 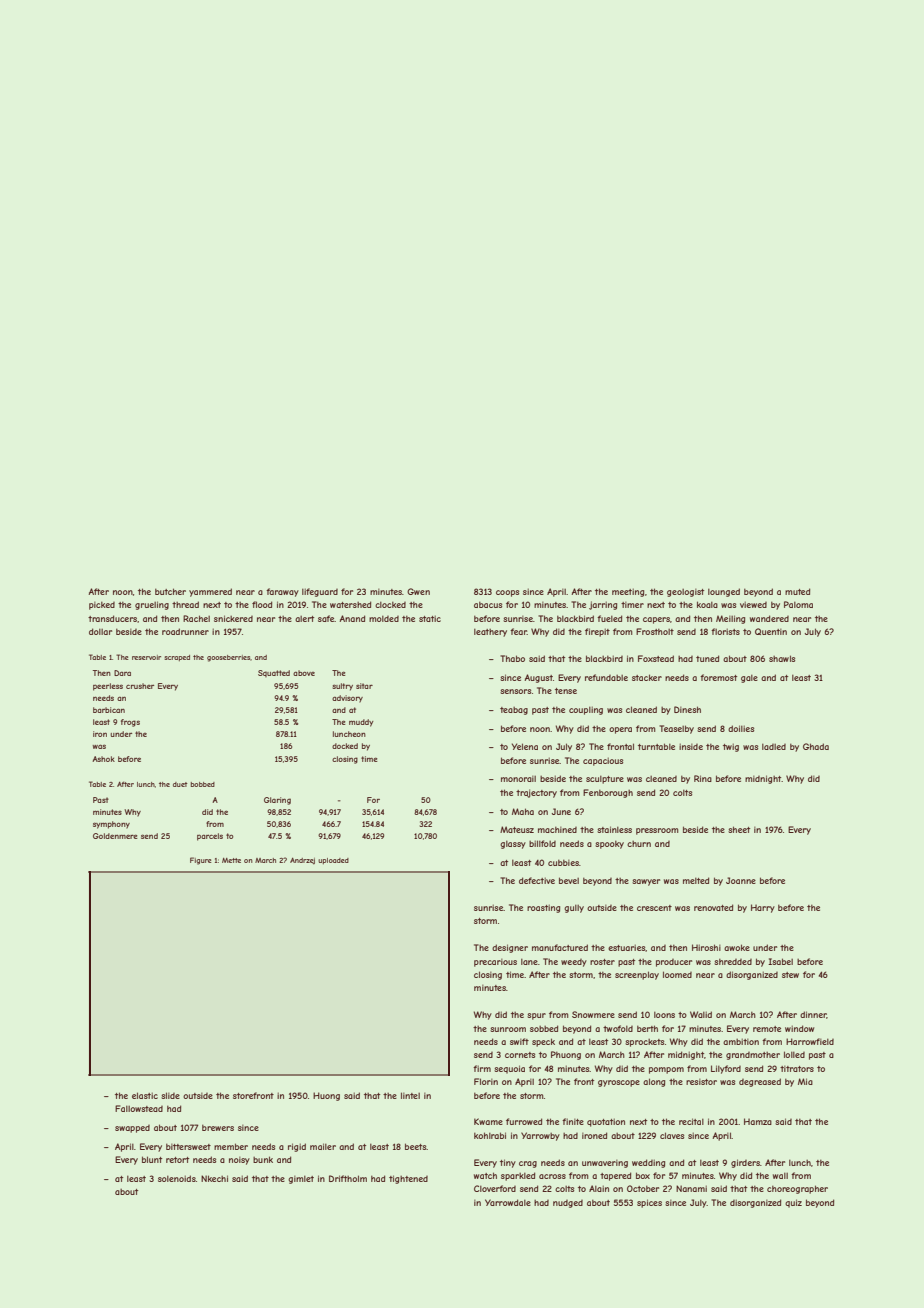 What do you see at coordinates (130, 723) in the image?
I see `frogs` at bounding box center [130, 723].
